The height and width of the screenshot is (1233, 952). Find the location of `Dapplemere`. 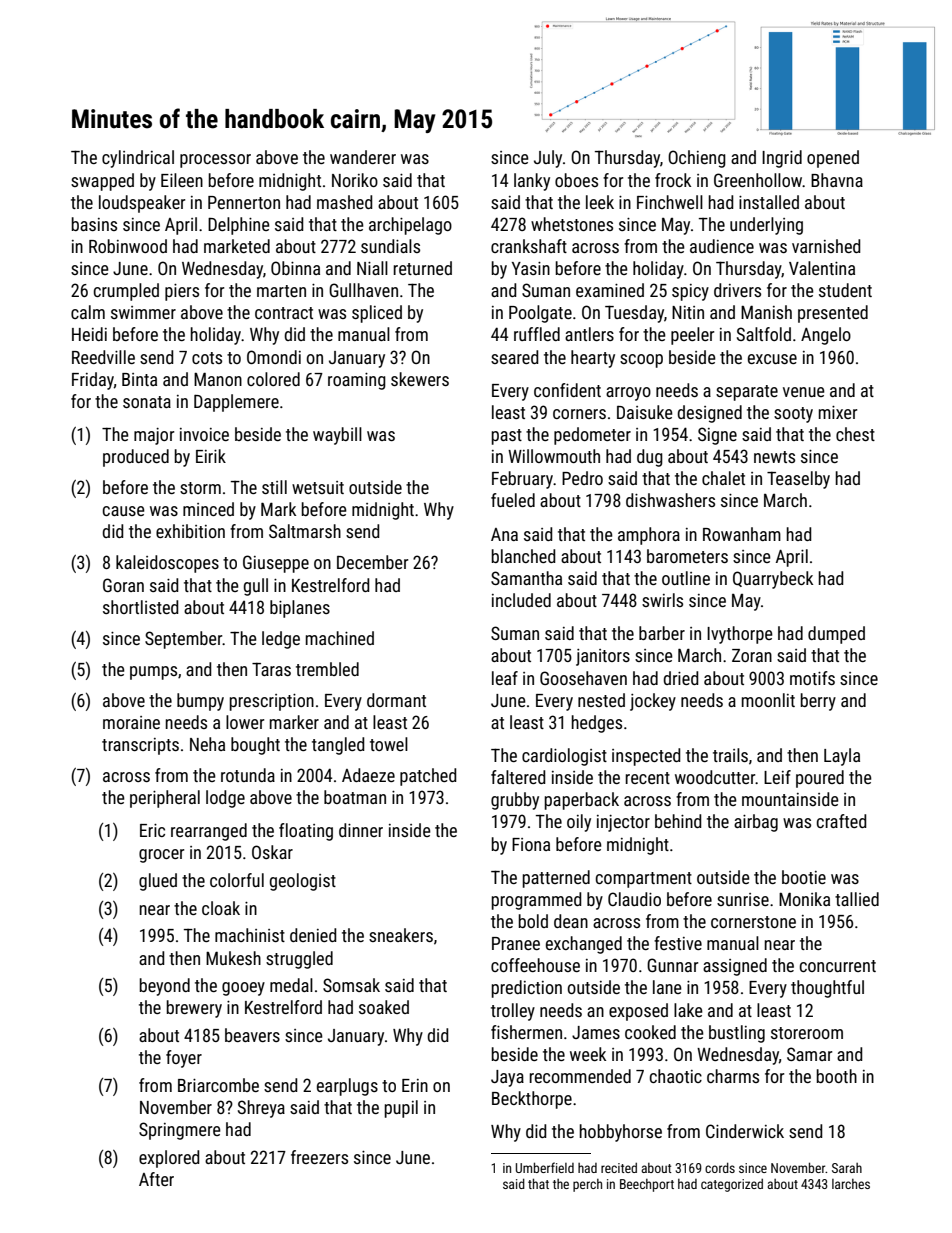

Dapplemere is located at coordinates (236, 403).
